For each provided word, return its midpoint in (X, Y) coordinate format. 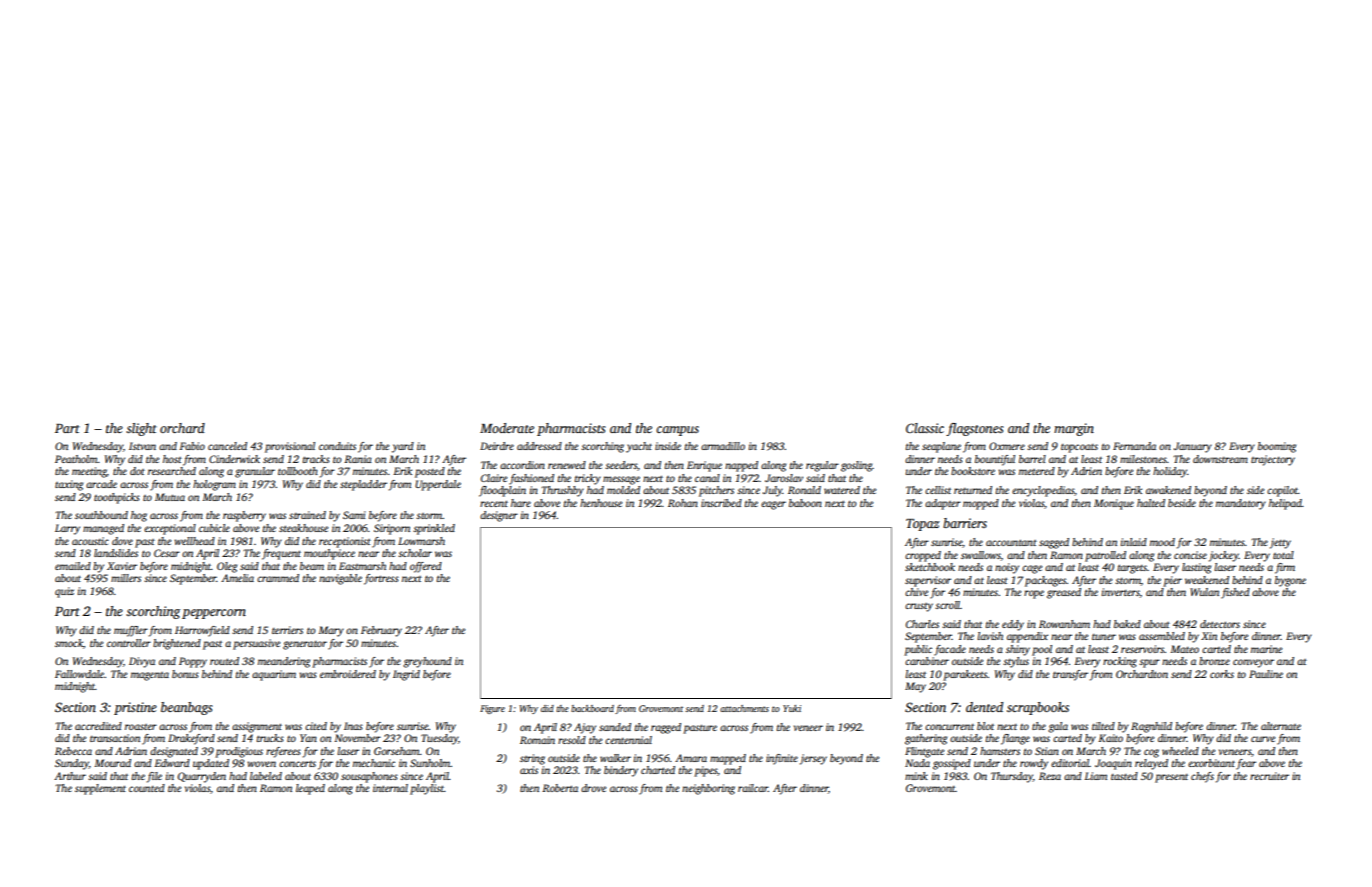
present (1171, 778)
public (918, 650)
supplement (100, 789)
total (1283, 555)
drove (593, 788)
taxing (69, 485)
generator (305, 645)
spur (1149, 663)
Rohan (683, 503)
